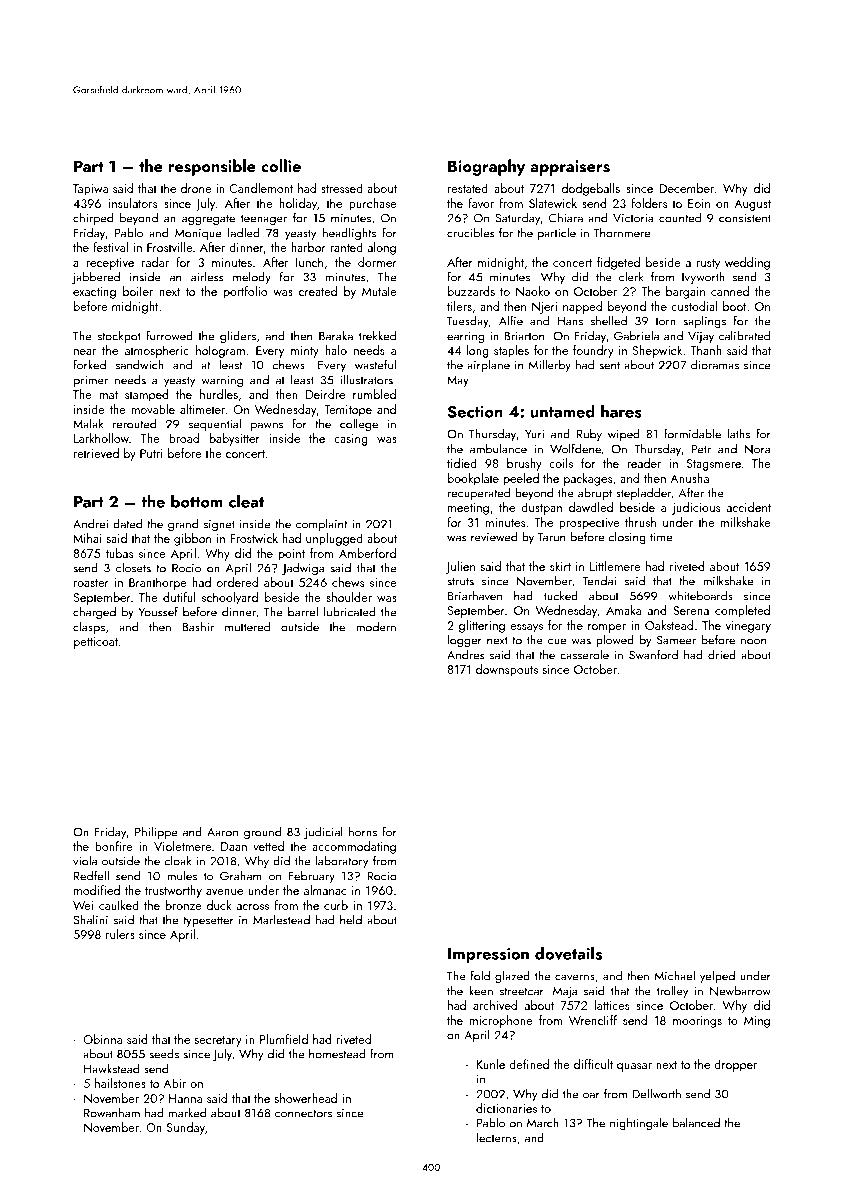 Image resolution: width=844 pixels, height=1197 pixels. I want to click on responsible, so click(212, 167).
